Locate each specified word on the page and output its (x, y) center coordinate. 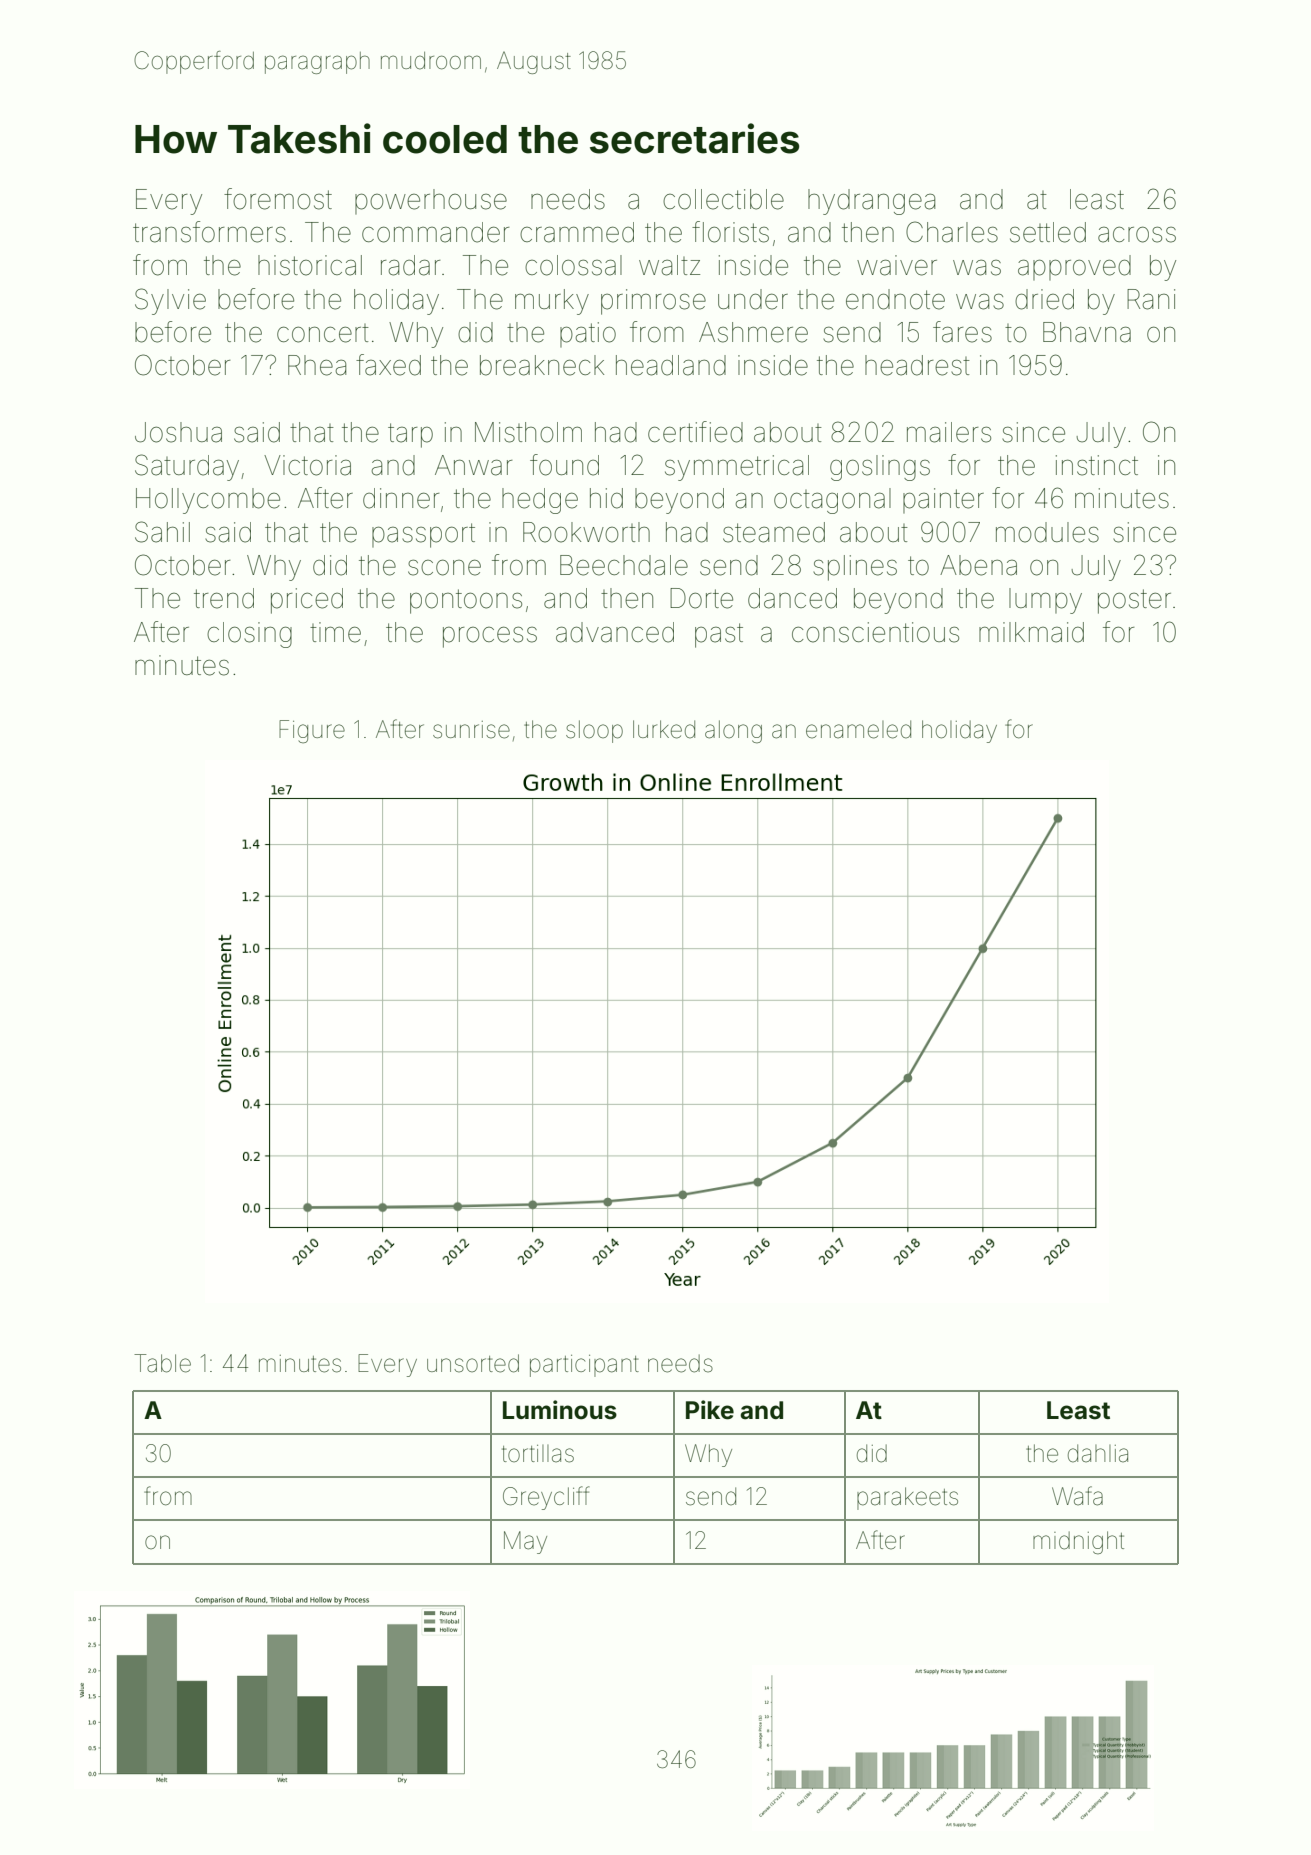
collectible (723, 199)
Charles (952, 232)
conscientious (875, 632)
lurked (664, 729)
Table (162, 1363)
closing (249, 635)
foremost (278, 199)
